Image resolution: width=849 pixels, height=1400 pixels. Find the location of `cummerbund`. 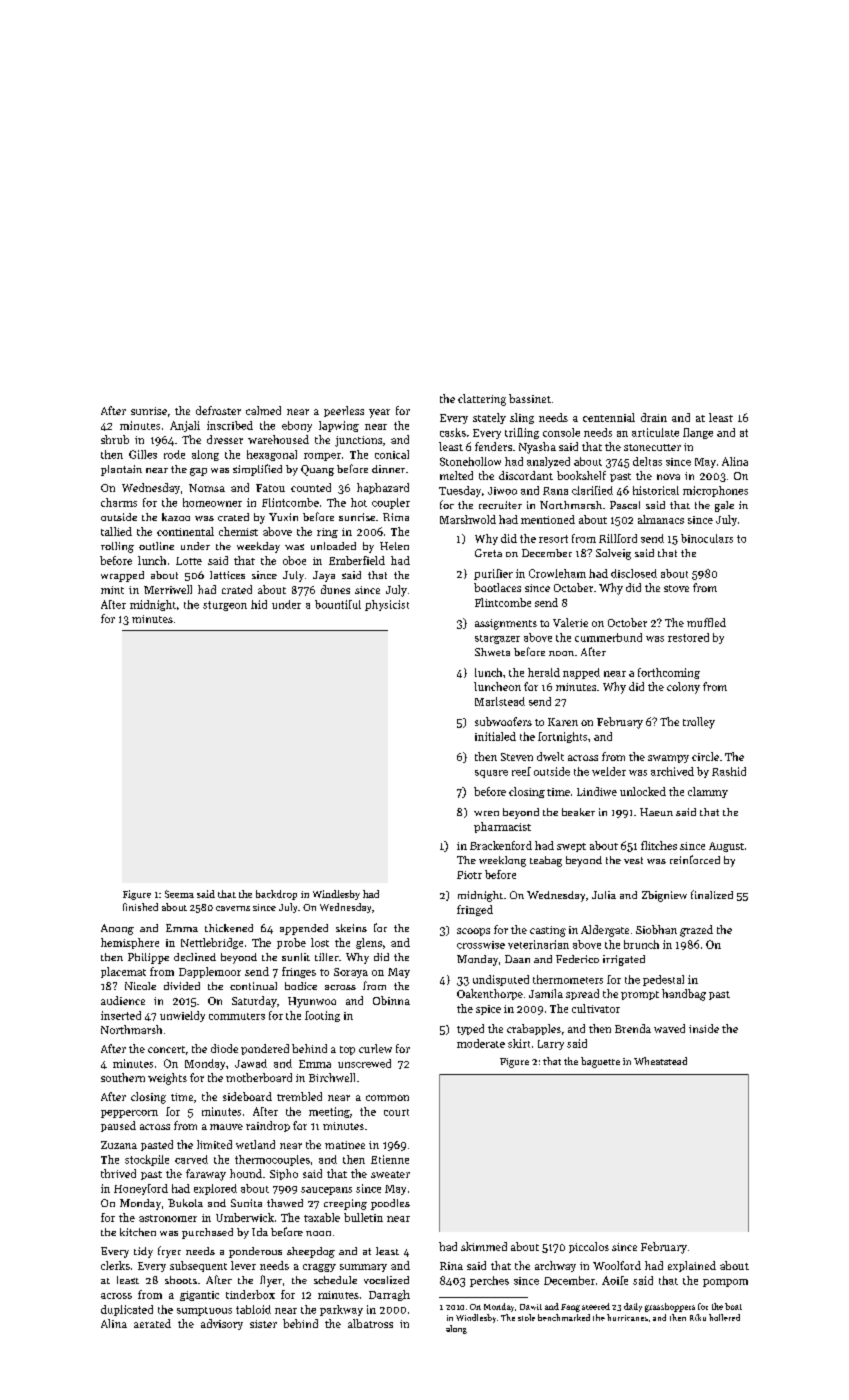

cummerbund is located at coordinates (608, 637).
